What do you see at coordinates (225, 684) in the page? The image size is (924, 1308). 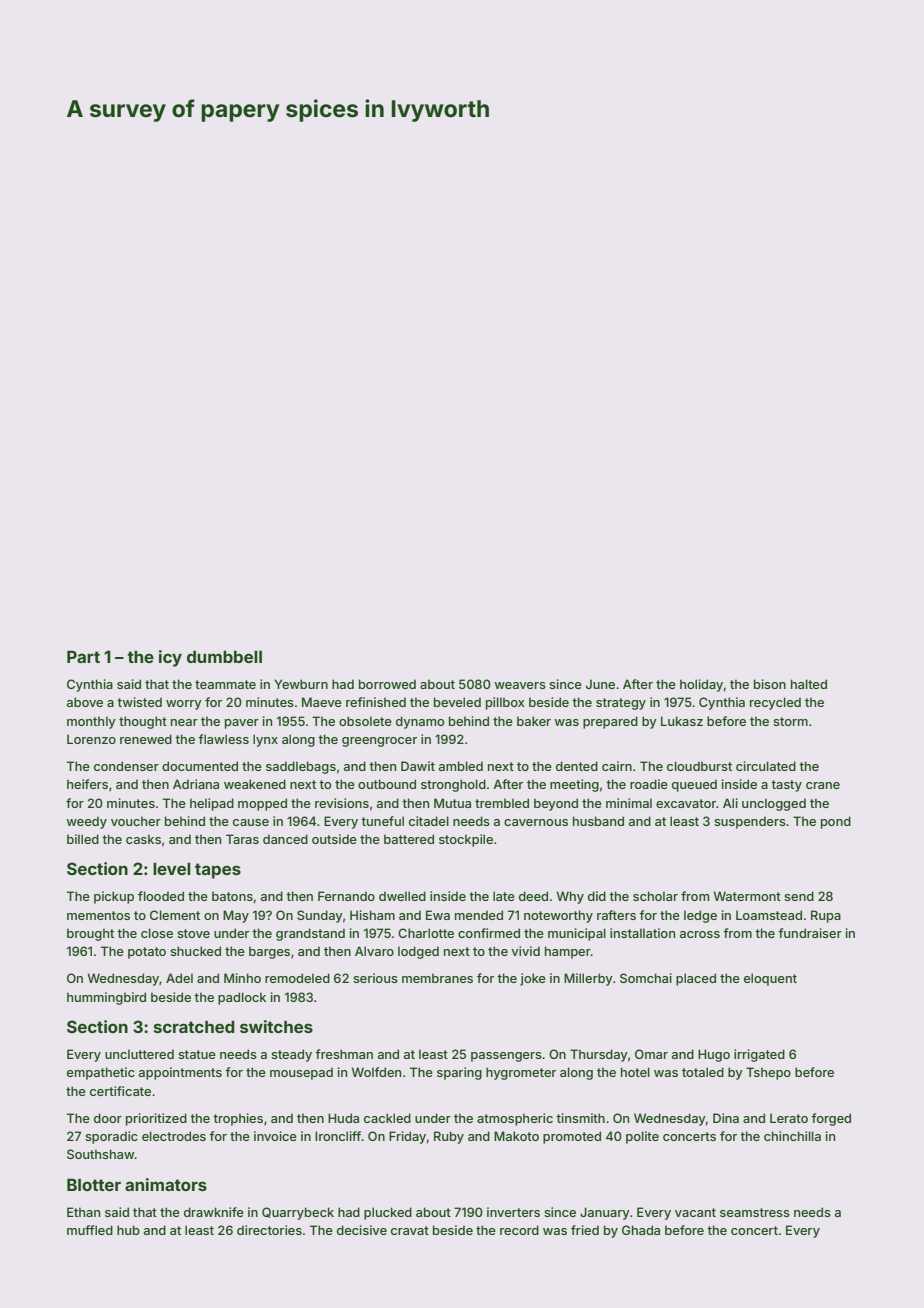 I see `teammate` at bounding box center [225, 684].
